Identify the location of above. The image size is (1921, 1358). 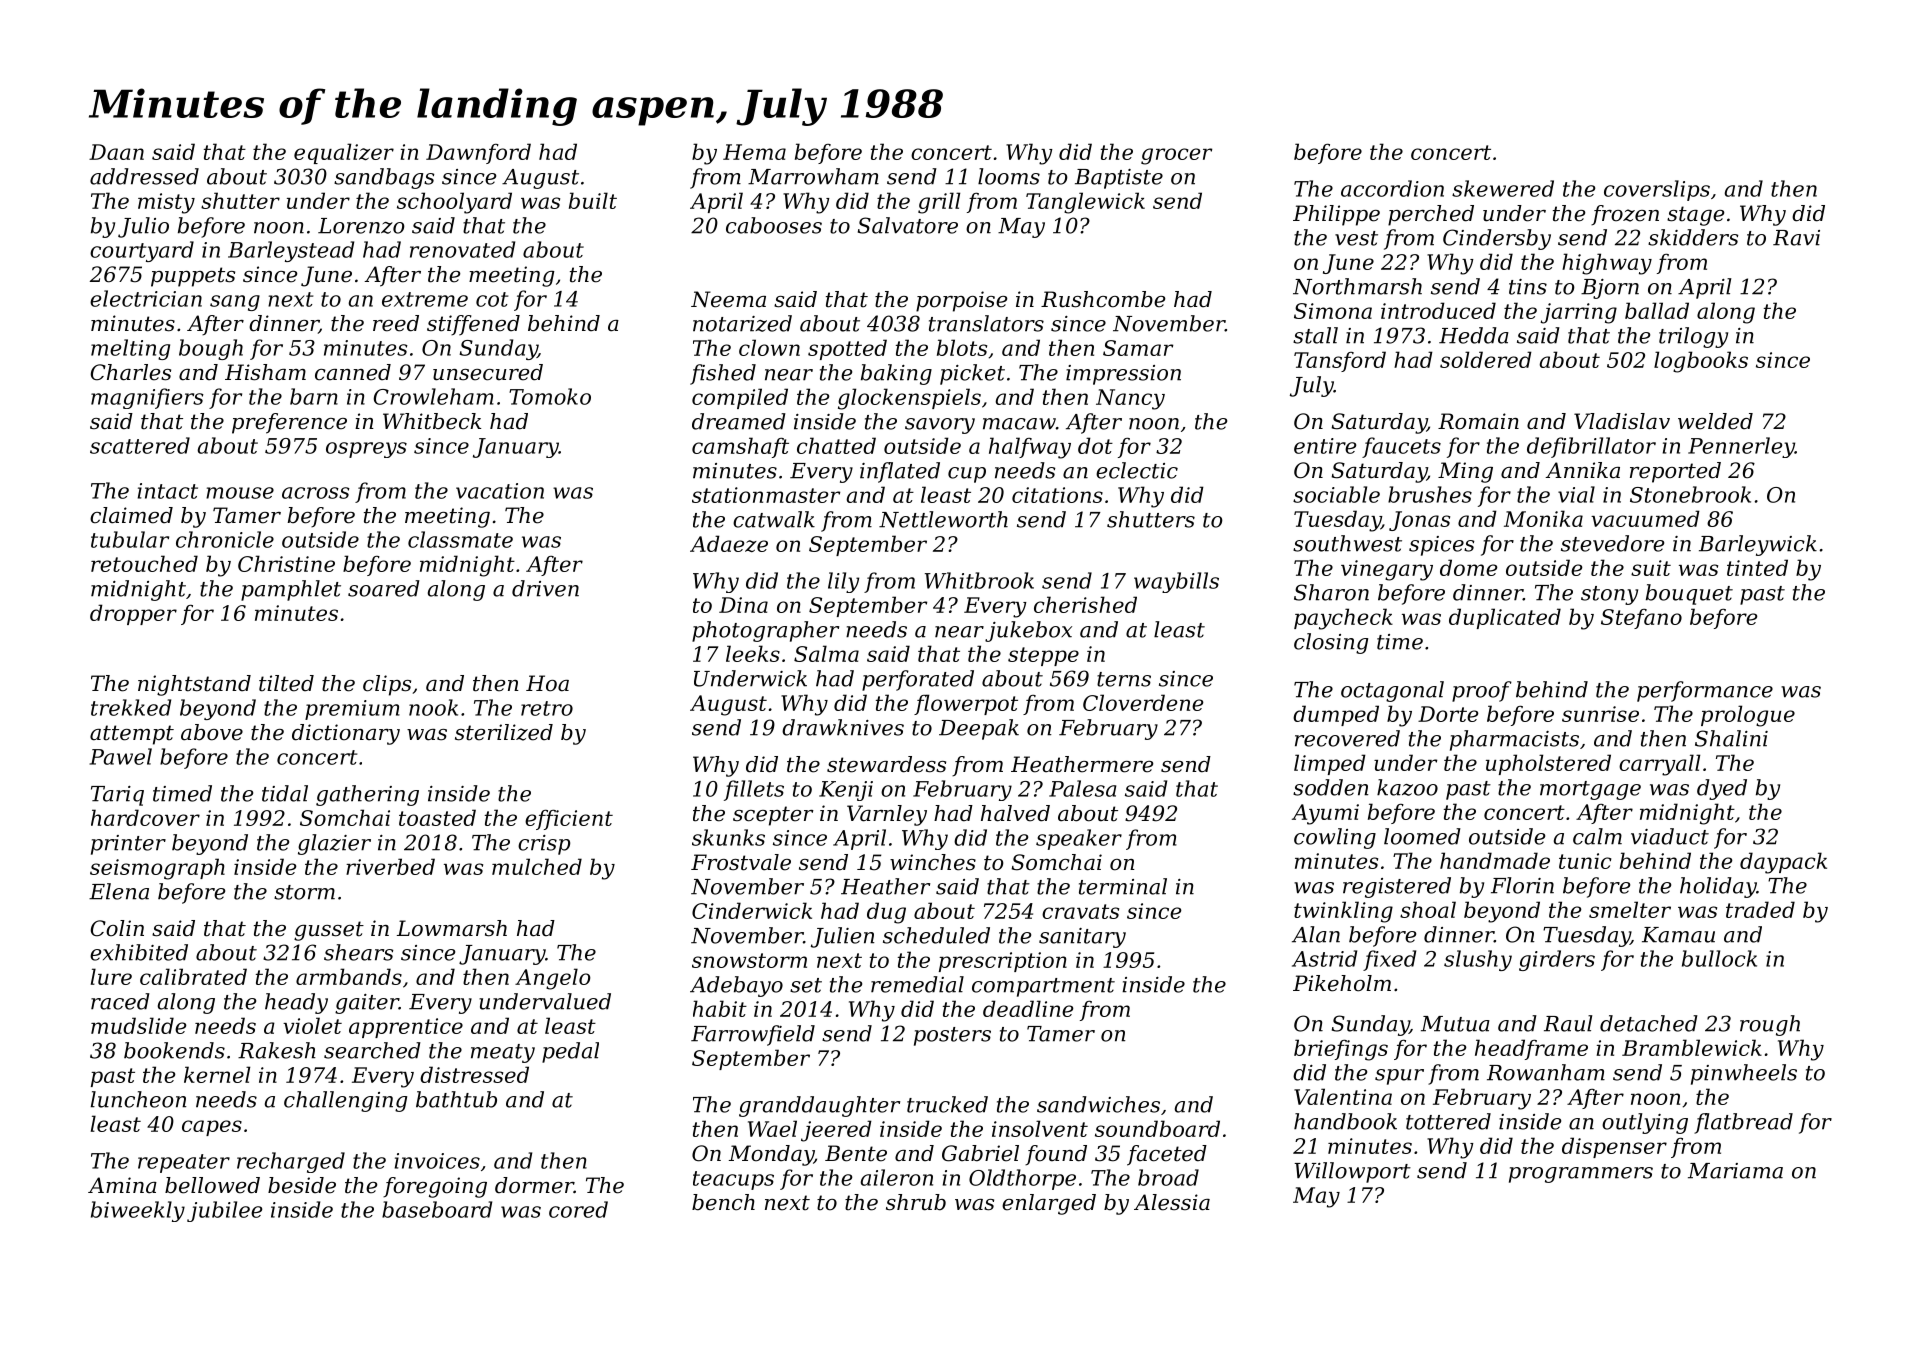
(212, 732).
